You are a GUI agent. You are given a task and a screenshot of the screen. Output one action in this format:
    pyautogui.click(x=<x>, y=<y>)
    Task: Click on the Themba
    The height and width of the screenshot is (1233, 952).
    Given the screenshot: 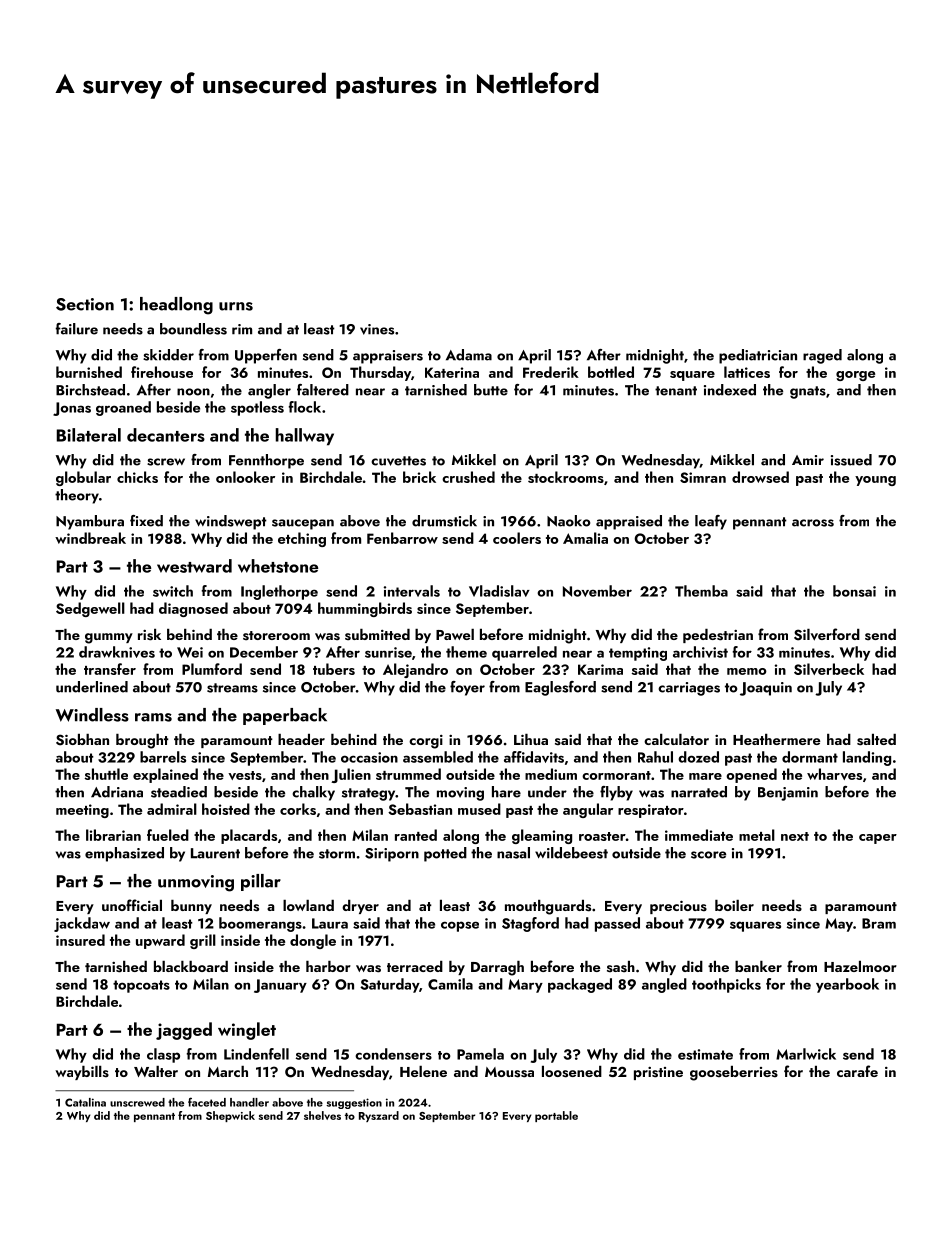 What is the action you would take?
    pyautogui.click(x=701, y=591)
